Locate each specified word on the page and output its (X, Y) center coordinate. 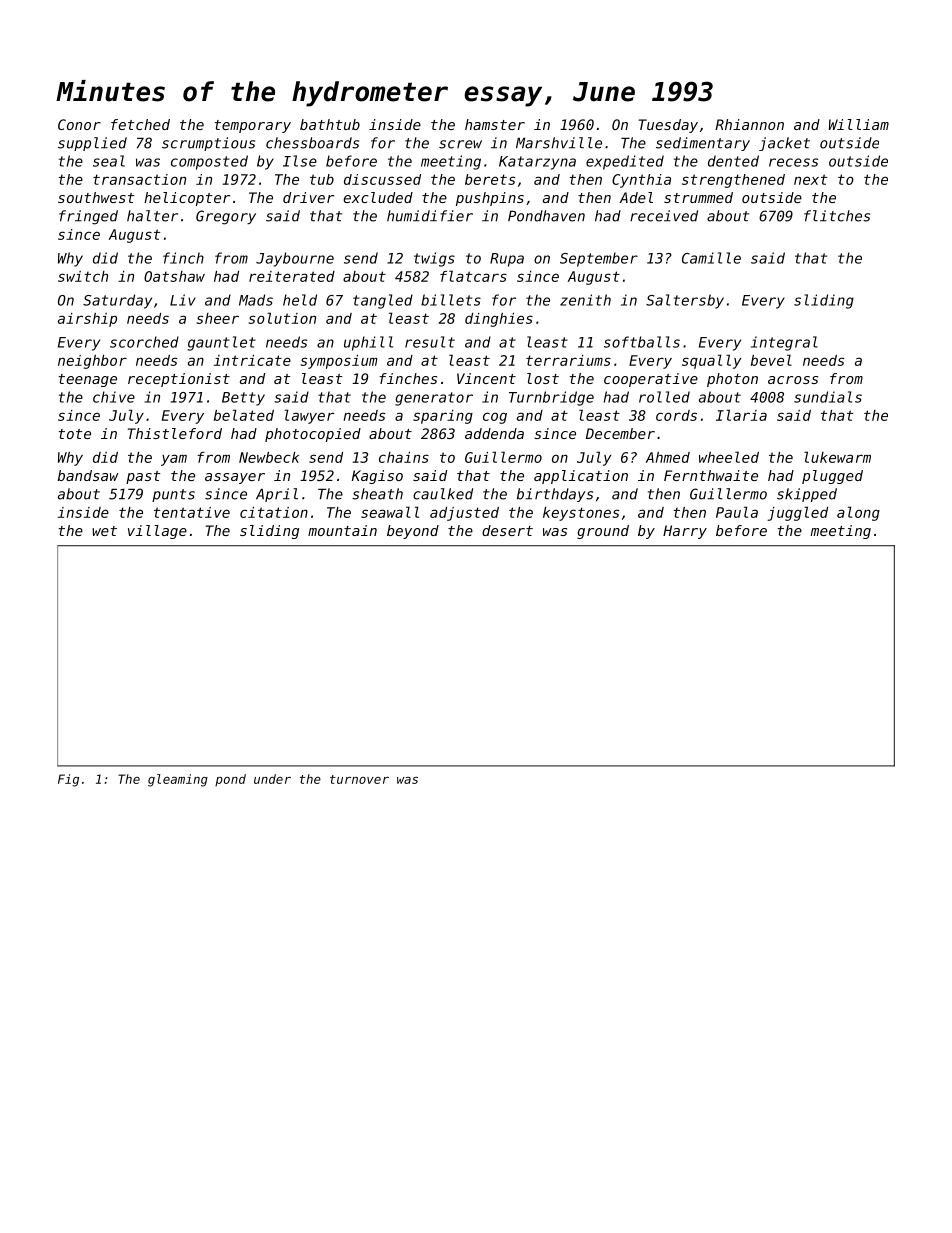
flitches (837, 216)
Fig (68, 780)
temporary (253, 126)
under (272, 779)
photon (732, 380)
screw (460, 144)
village (157, 532)
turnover (359, 779)
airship (87, 320)
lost (543, 378)
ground (603, 532)
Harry (685, 532)
